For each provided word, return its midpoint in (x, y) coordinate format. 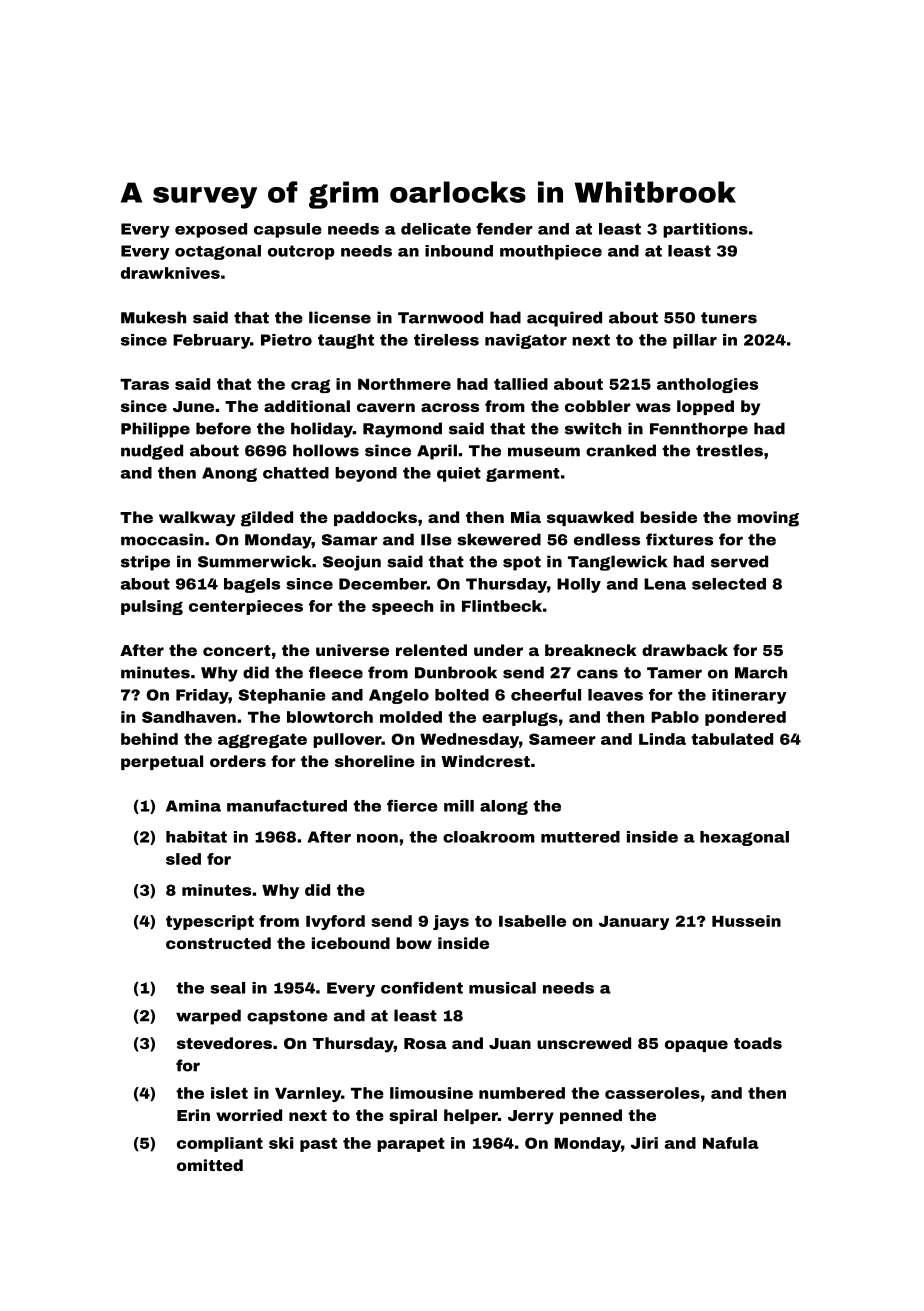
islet (229, 1093)
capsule (288, 230)
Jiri (644, 1143)
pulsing (152, 607)
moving (768, 519)
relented (431, 650)
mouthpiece (551, 252)
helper (471, 1116)
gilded (267, 519)
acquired (564, 319)
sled (183, 859)
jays (451, 922)
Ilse (436, 539)
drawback (685, 650)
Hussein (746, 921)
